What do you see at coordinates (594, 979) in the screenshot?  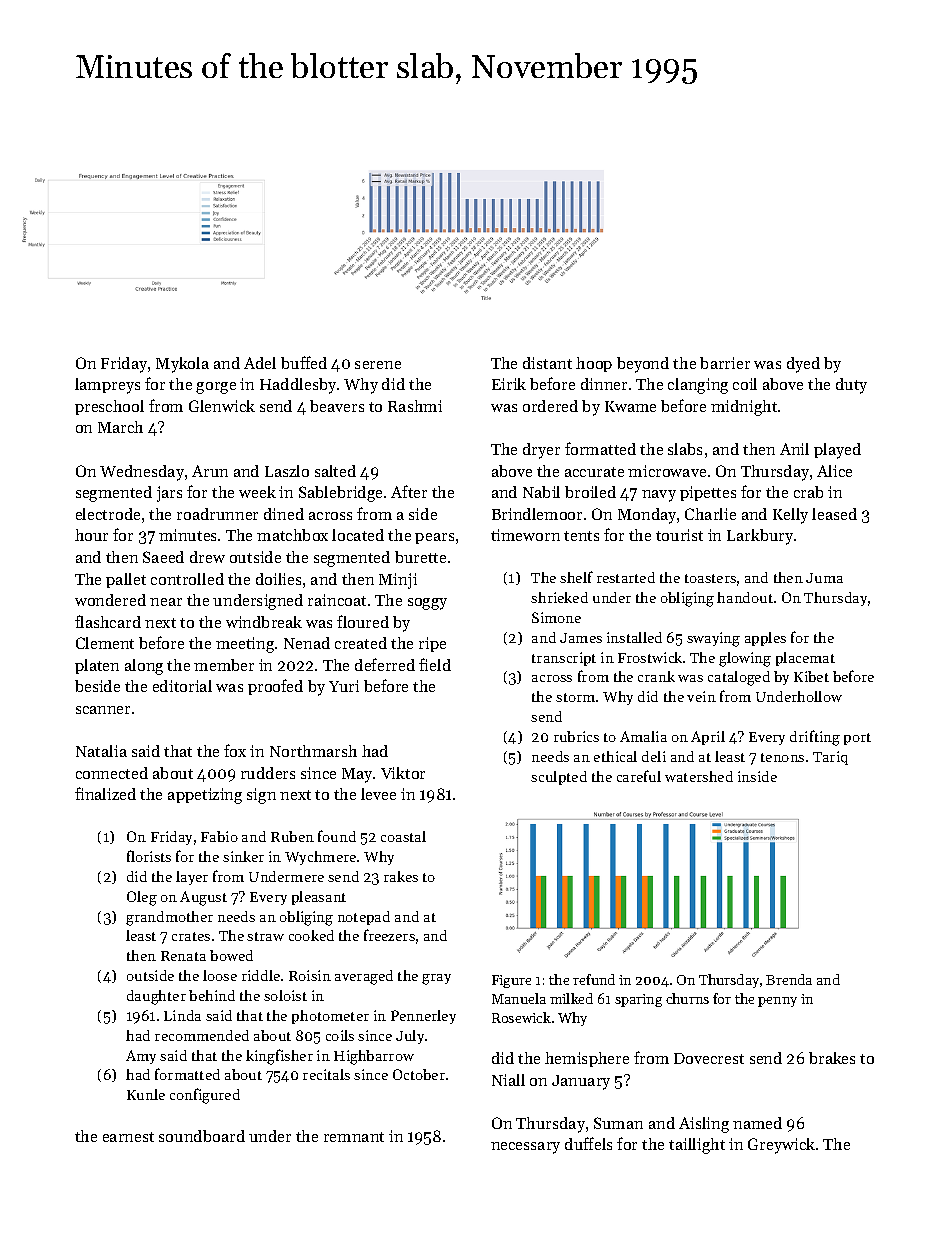 I see `refund` at bounding box center [594, 979].
